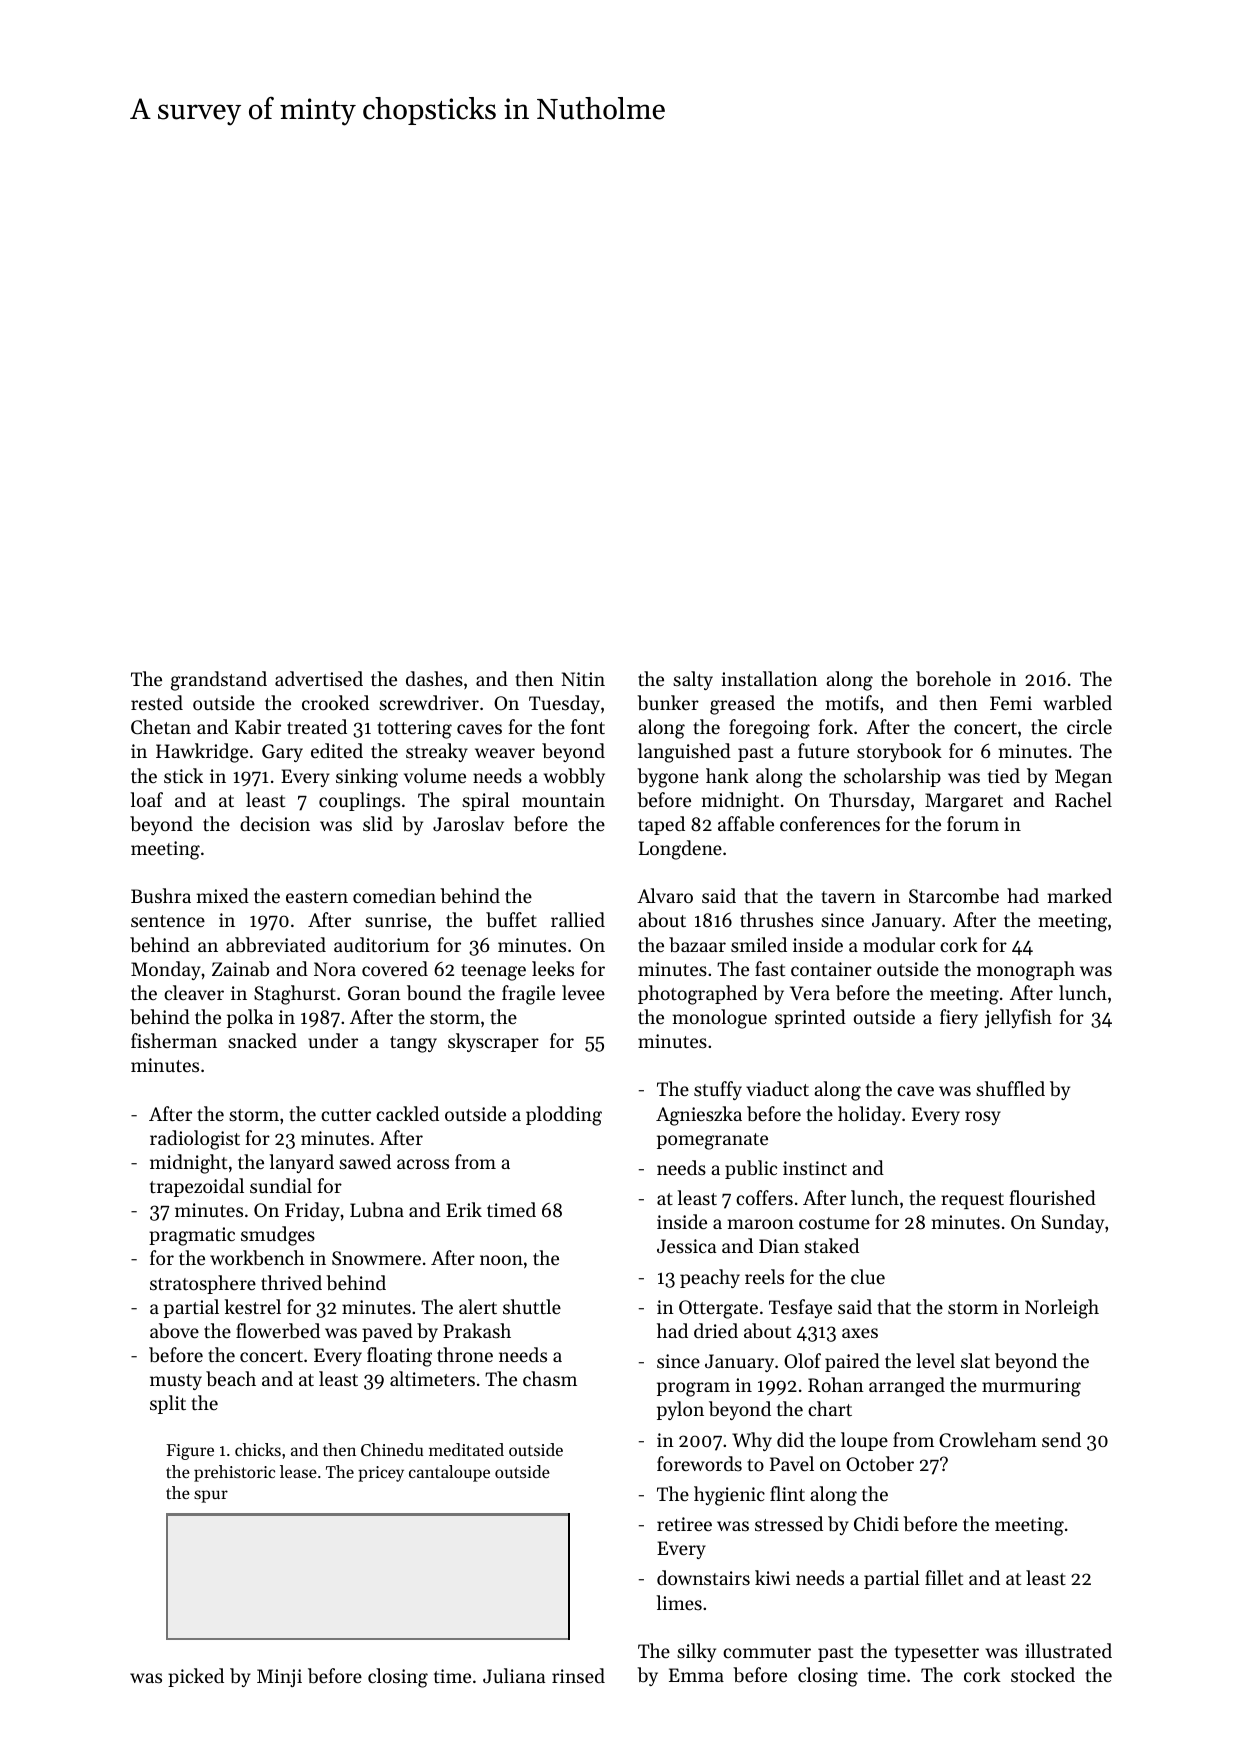 The width and height of the screenshot is (1243, 1758). I want to click on paired, so click(852, 1362).
